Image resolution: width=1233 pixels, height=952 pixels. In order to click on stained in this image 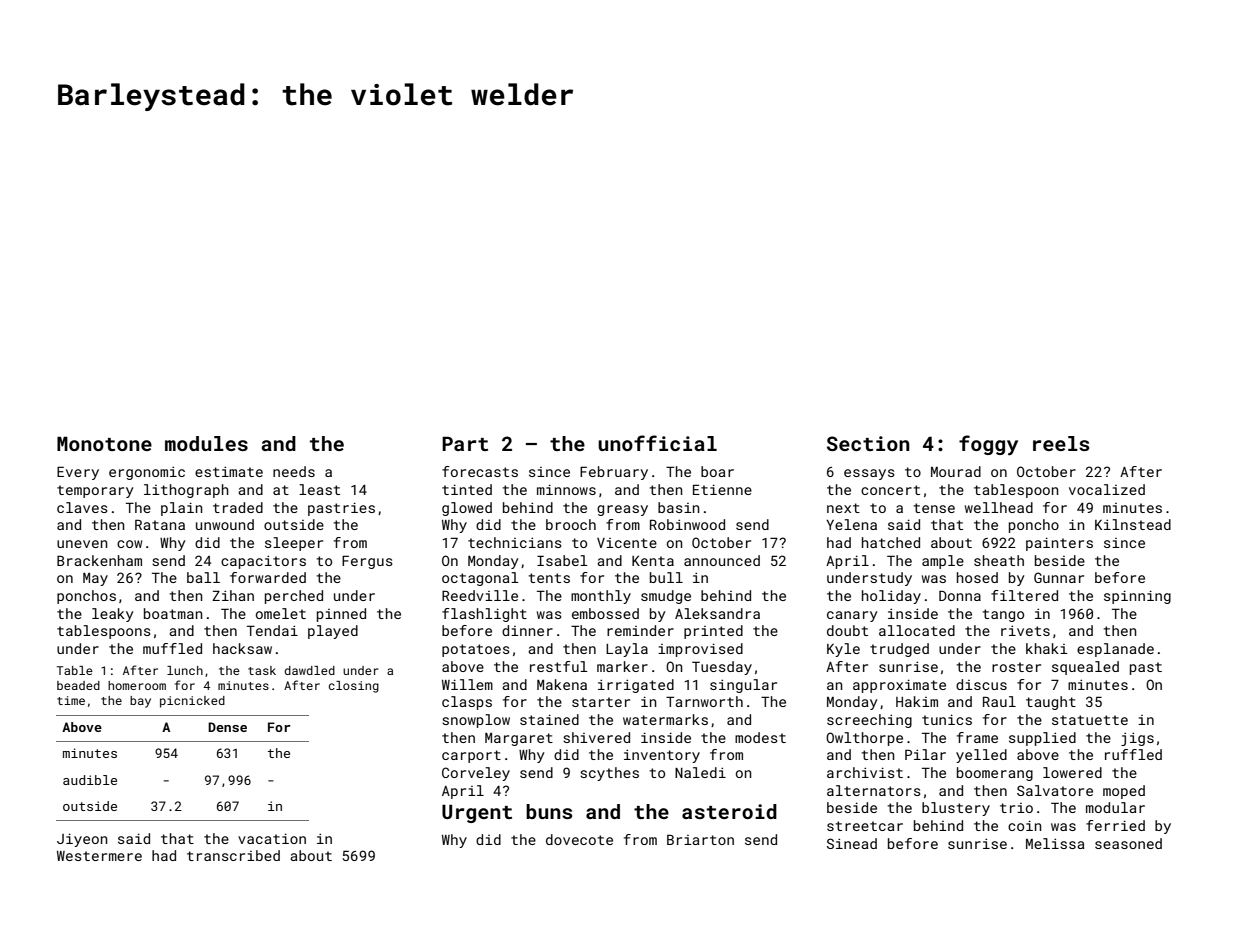, I will do `click(549, 719)`.
